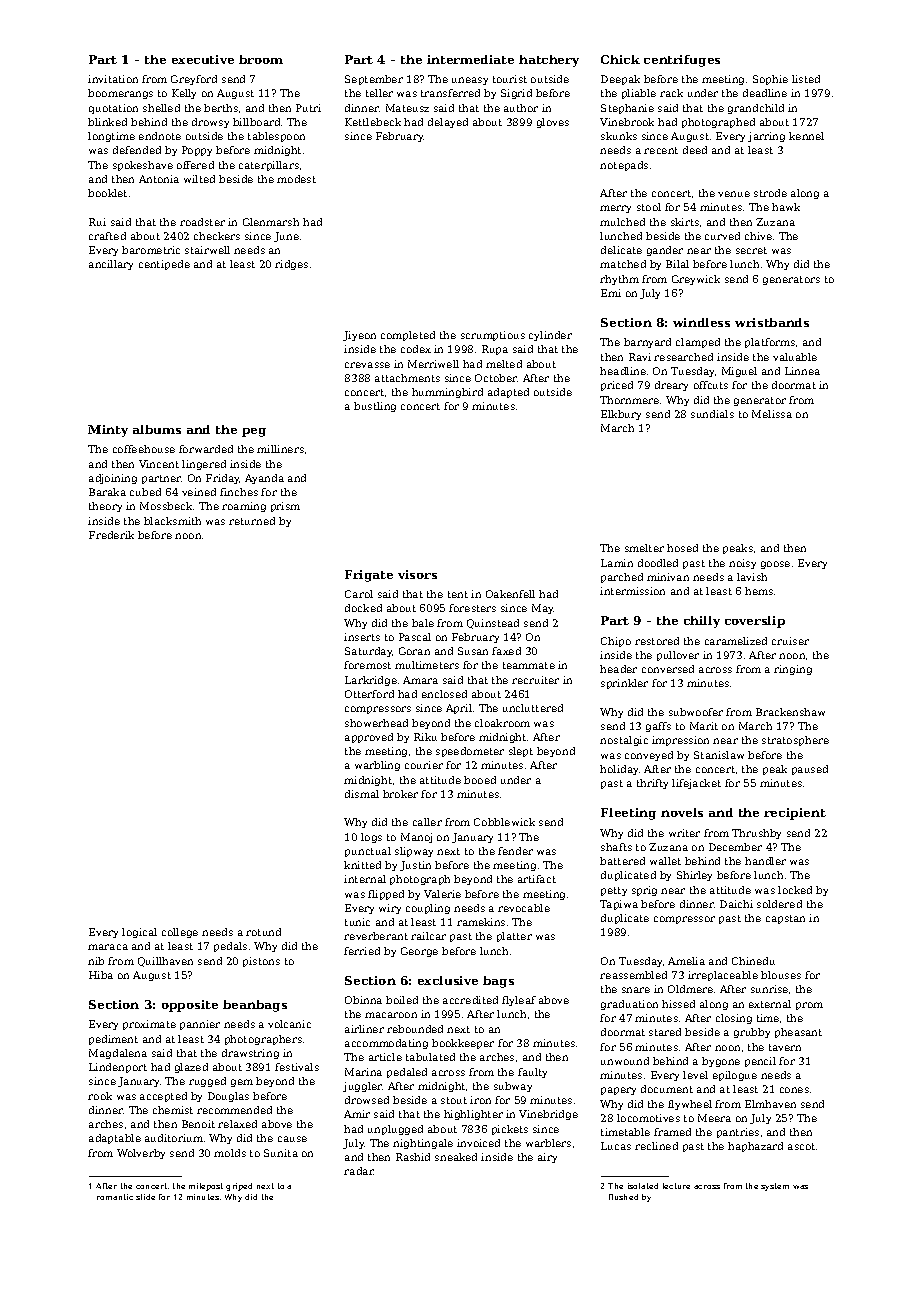  Describe the element at coordinates (806, 79) in the screenshot. I see `listed` at that location.
